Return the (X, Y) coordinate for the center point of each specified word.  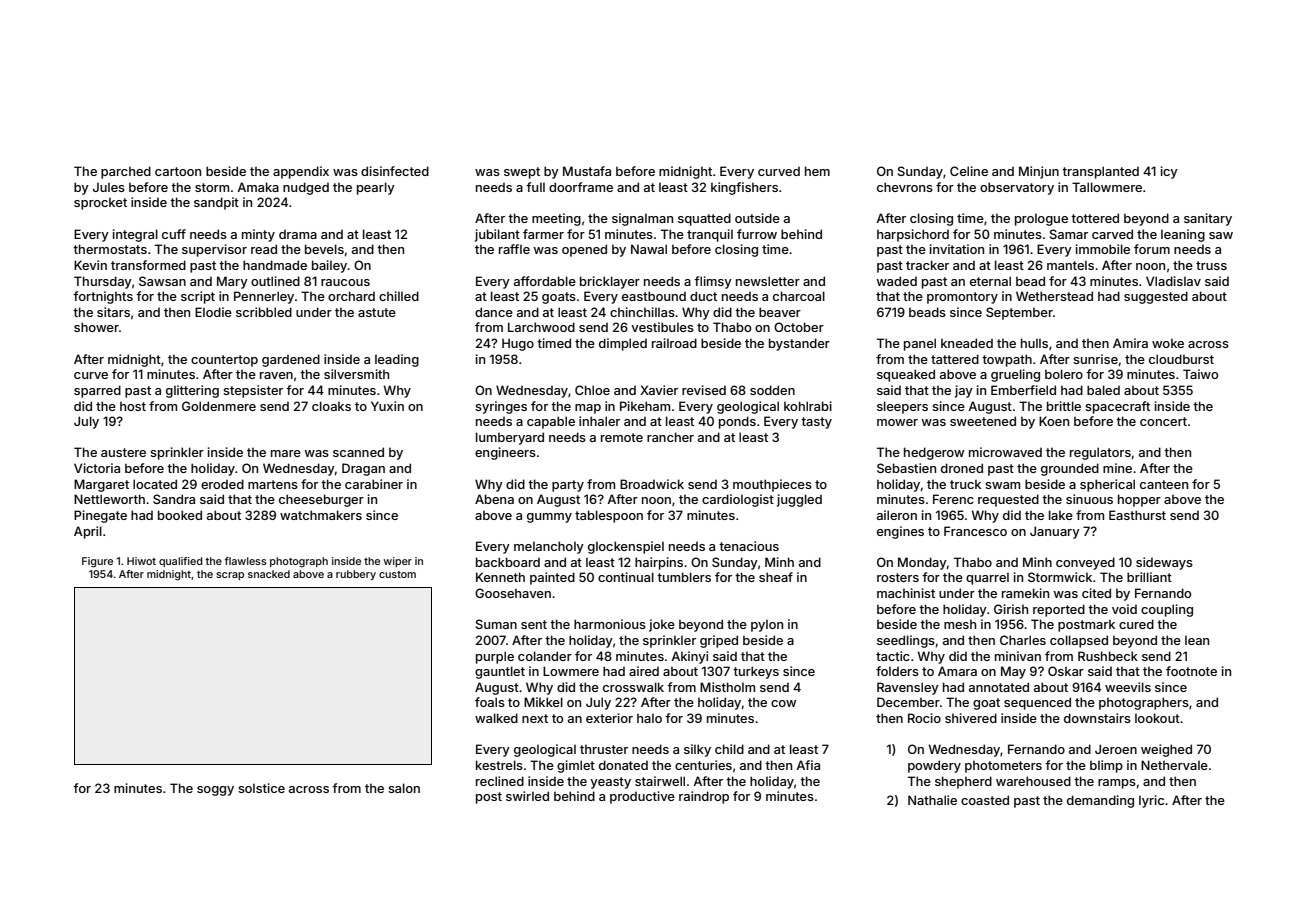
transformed (148, 265)
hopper (1139, 500)
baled (1103, 390)
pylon (767, 626)
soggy (215, 791)
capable (551, 422)
